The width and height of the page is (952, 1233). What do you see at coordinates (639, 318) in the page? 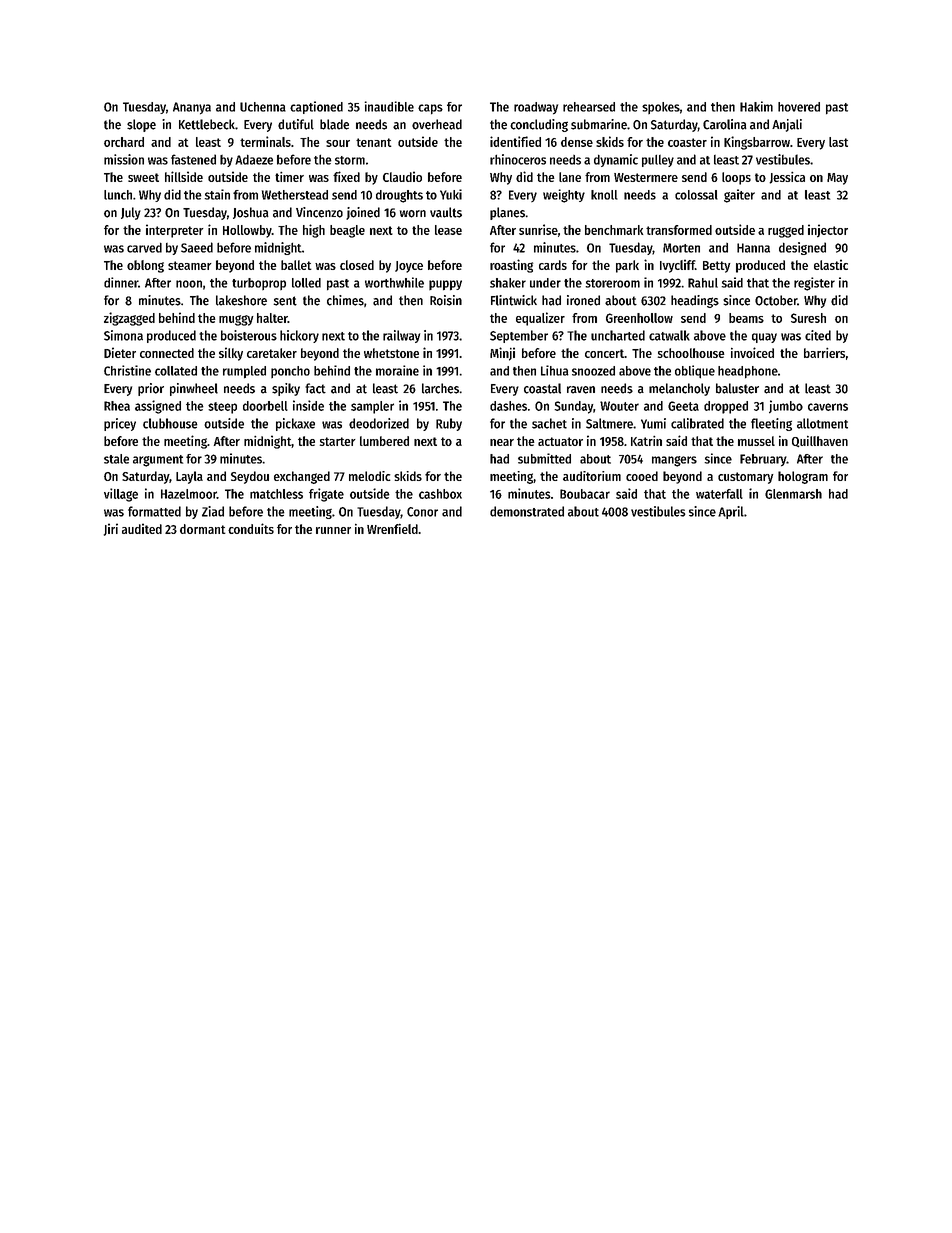
I see `Greenhollow` at bounding box center [639, 318].
